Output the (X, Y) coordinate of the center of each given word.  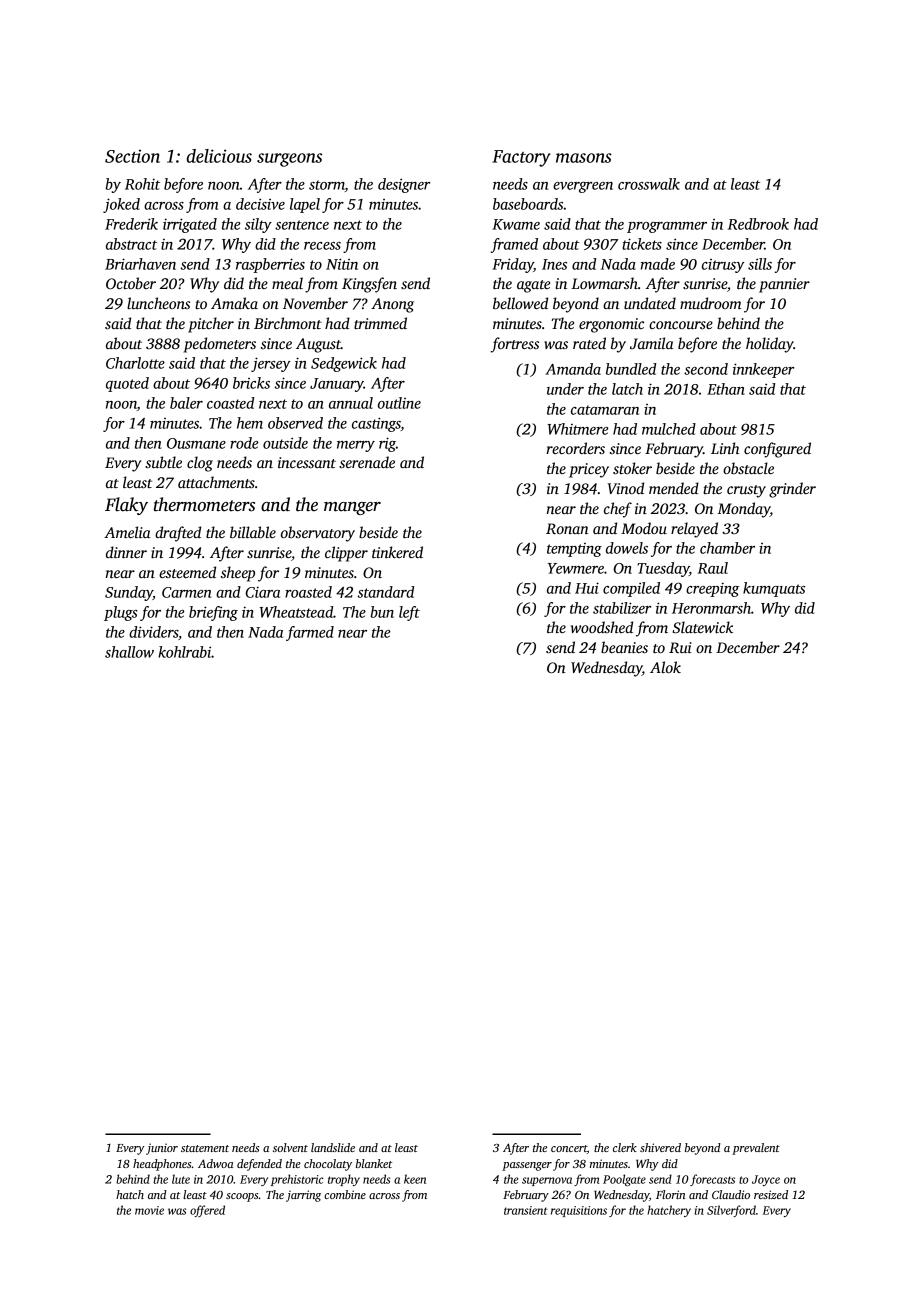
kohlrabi (184, 652)
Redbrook (758, 224)
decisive (260, 204)
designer (404, 185)
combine (345, 1194)
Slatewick (702, 627)
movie (149, 1210)
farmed (310, 633)
